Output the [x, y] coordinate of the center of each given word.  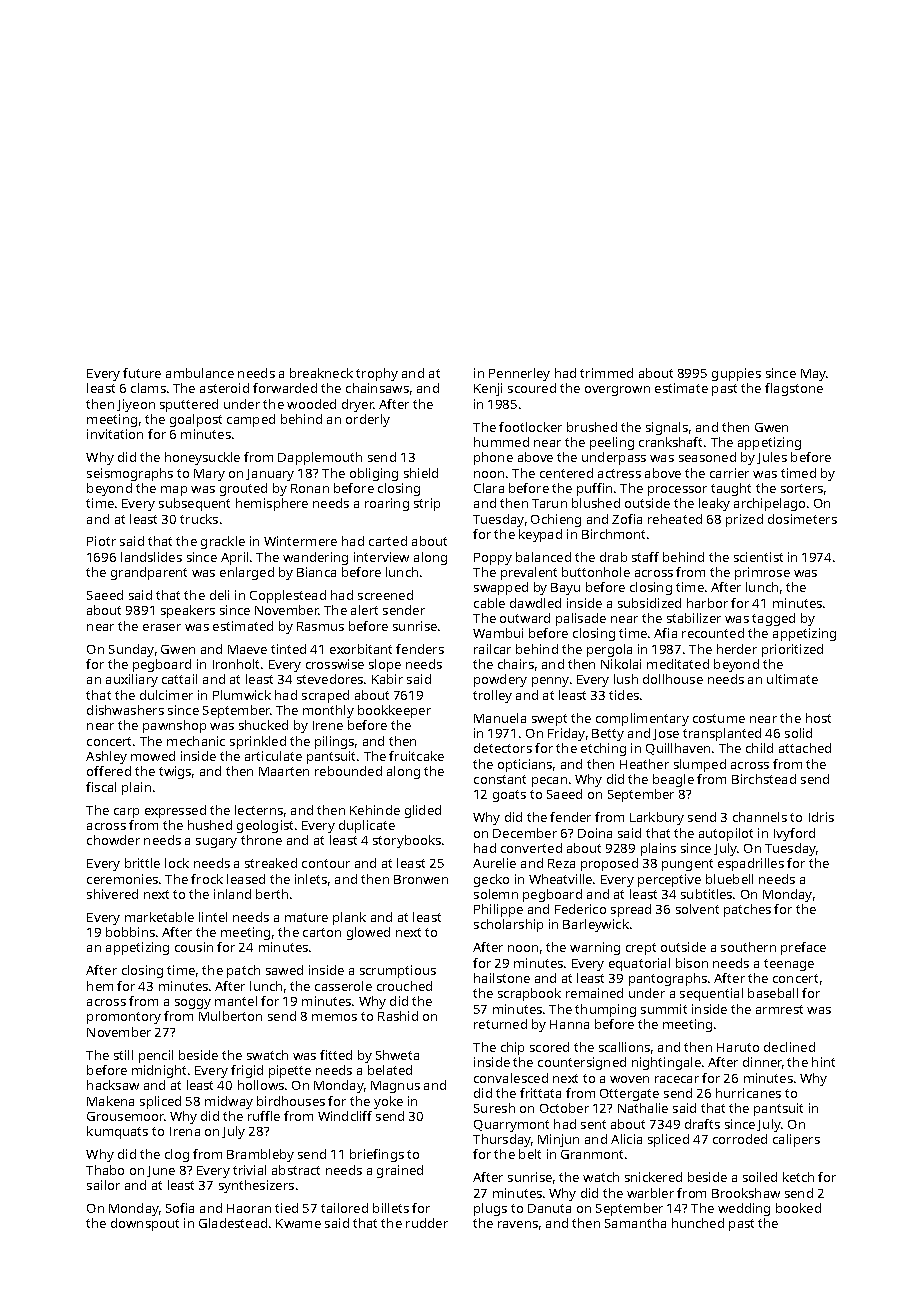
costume [719, 718]
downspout [145, 1224]
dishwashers [125, 710]
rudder [427, 1223]
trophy [377, 374]
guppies [736, 374]
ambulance [200, 373]
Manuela [500, 718]
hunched [698, 1223]
